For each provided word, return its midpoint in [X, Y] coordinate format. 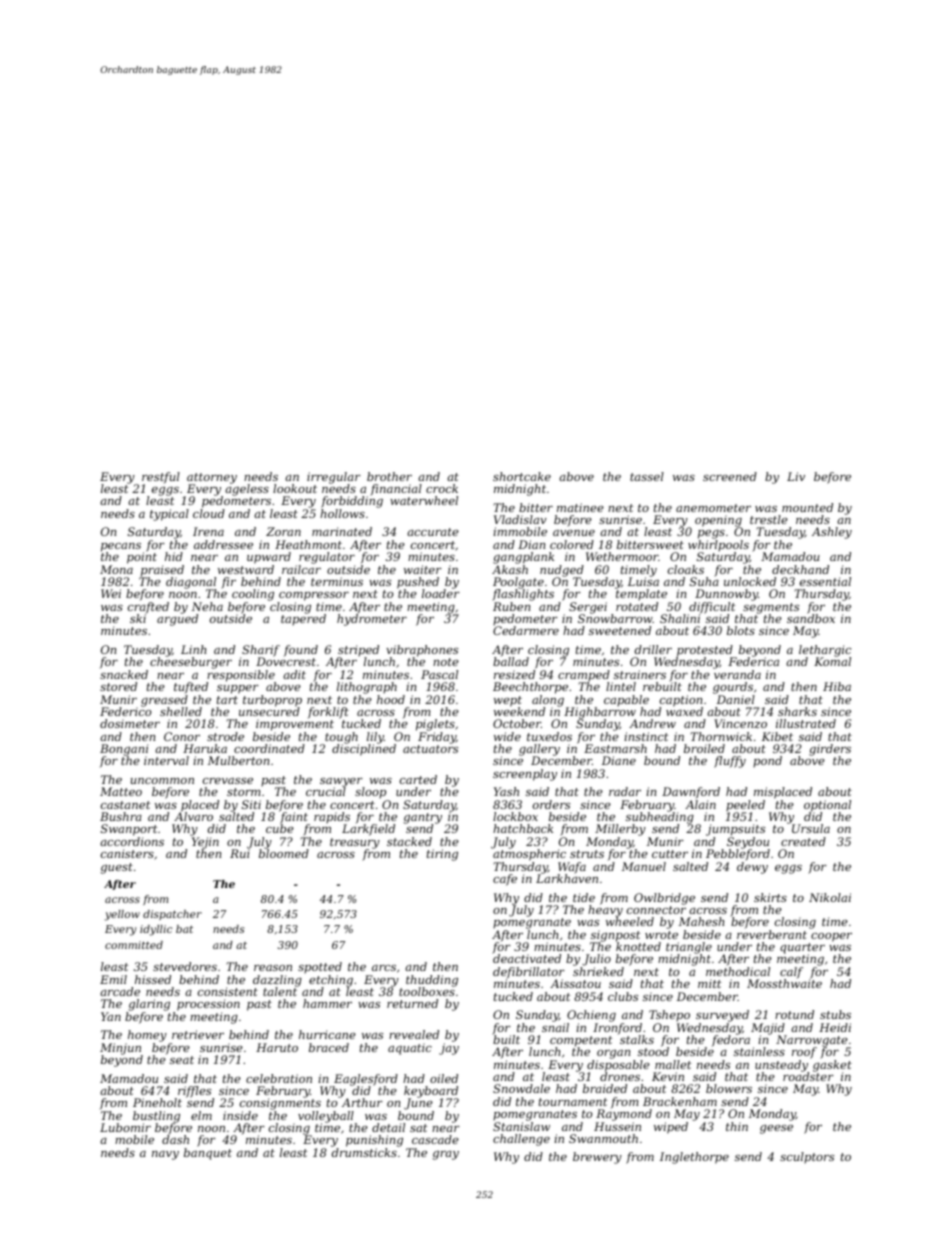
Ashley [832, 533]
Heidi [835, 1027]
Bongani [124, 750]
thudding [432, 981]
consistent [228, 991]
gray [446, 1155]
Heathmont [308, 544]
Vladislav [520, 519]
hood [391, 699]
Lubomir [125, 1127]
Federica [753, 662]
